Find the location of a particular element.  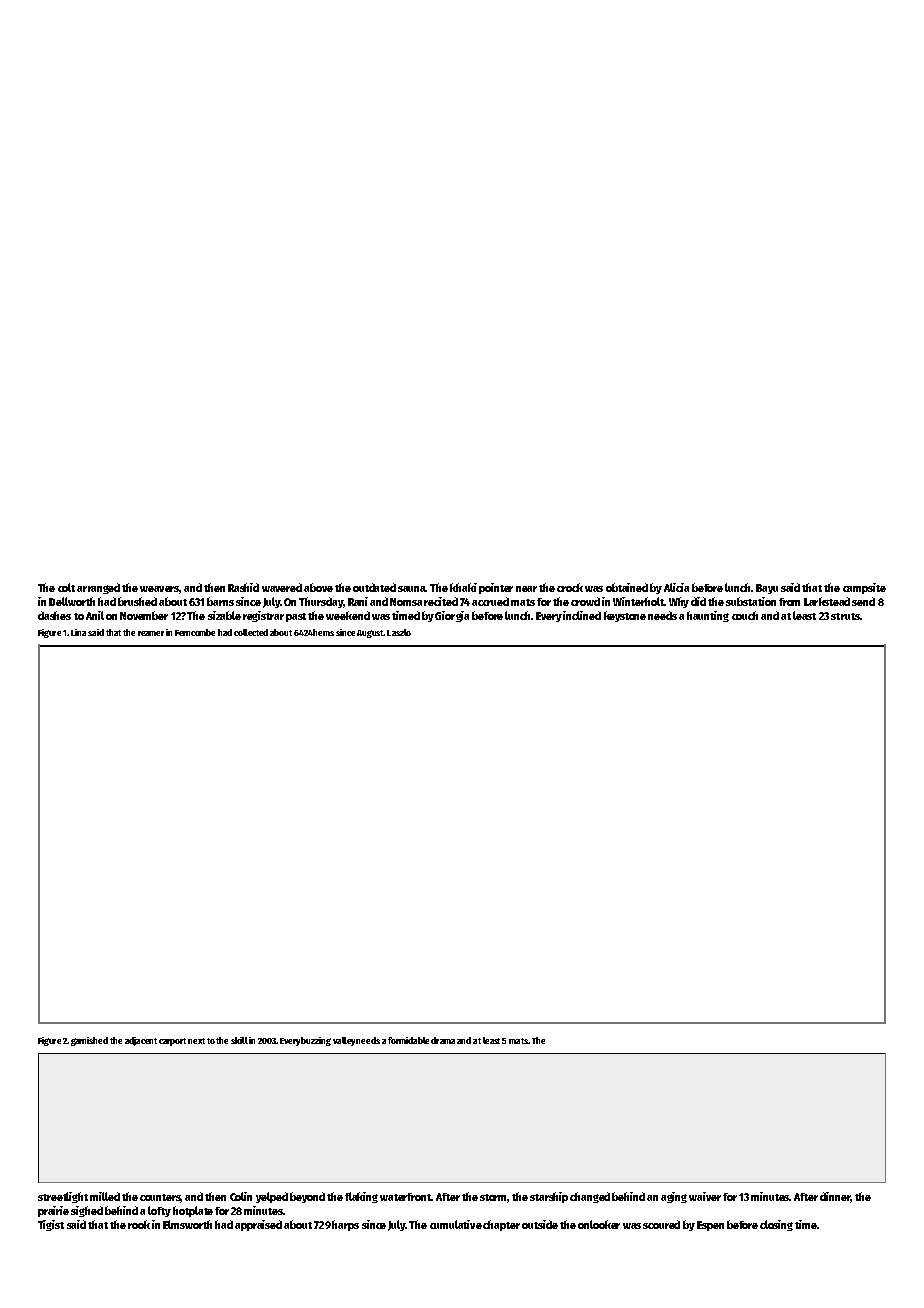

dinner is located at coordinates (835, 1197).
